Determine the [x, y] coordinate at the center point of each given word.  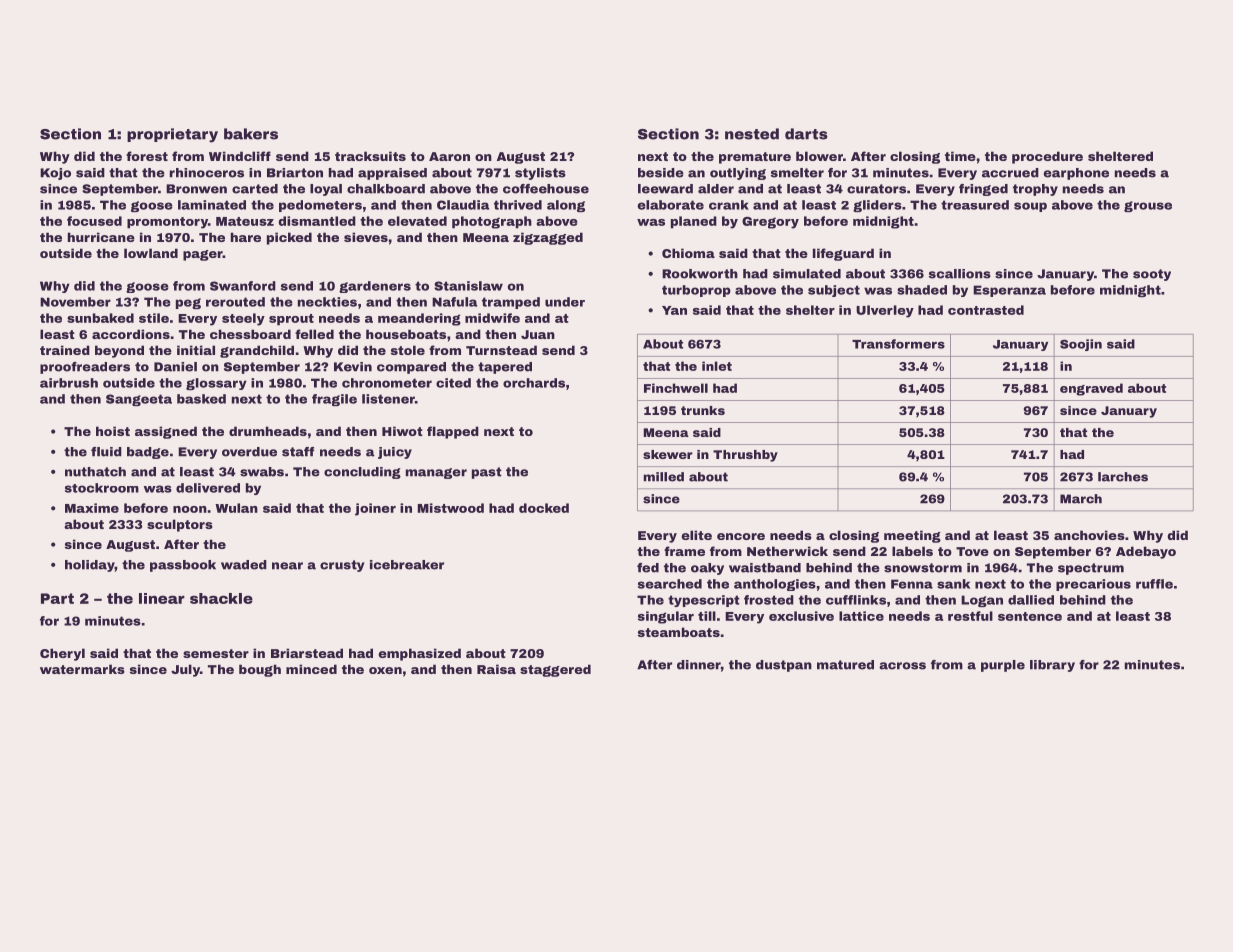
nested [752, 134]
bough [260, 670]
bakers [251, 134]
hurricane [101, 237]
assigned [166, 432]
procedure [1047, 157]
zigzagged [548, 238]
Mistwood [451, 508]
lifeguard [843, 254]
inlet [717, 366]
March [1081, 499]
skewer [668, 454]
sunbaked [100, 318]
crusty [342, 566]
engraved [1091, 389]
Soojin [1081, 345]
